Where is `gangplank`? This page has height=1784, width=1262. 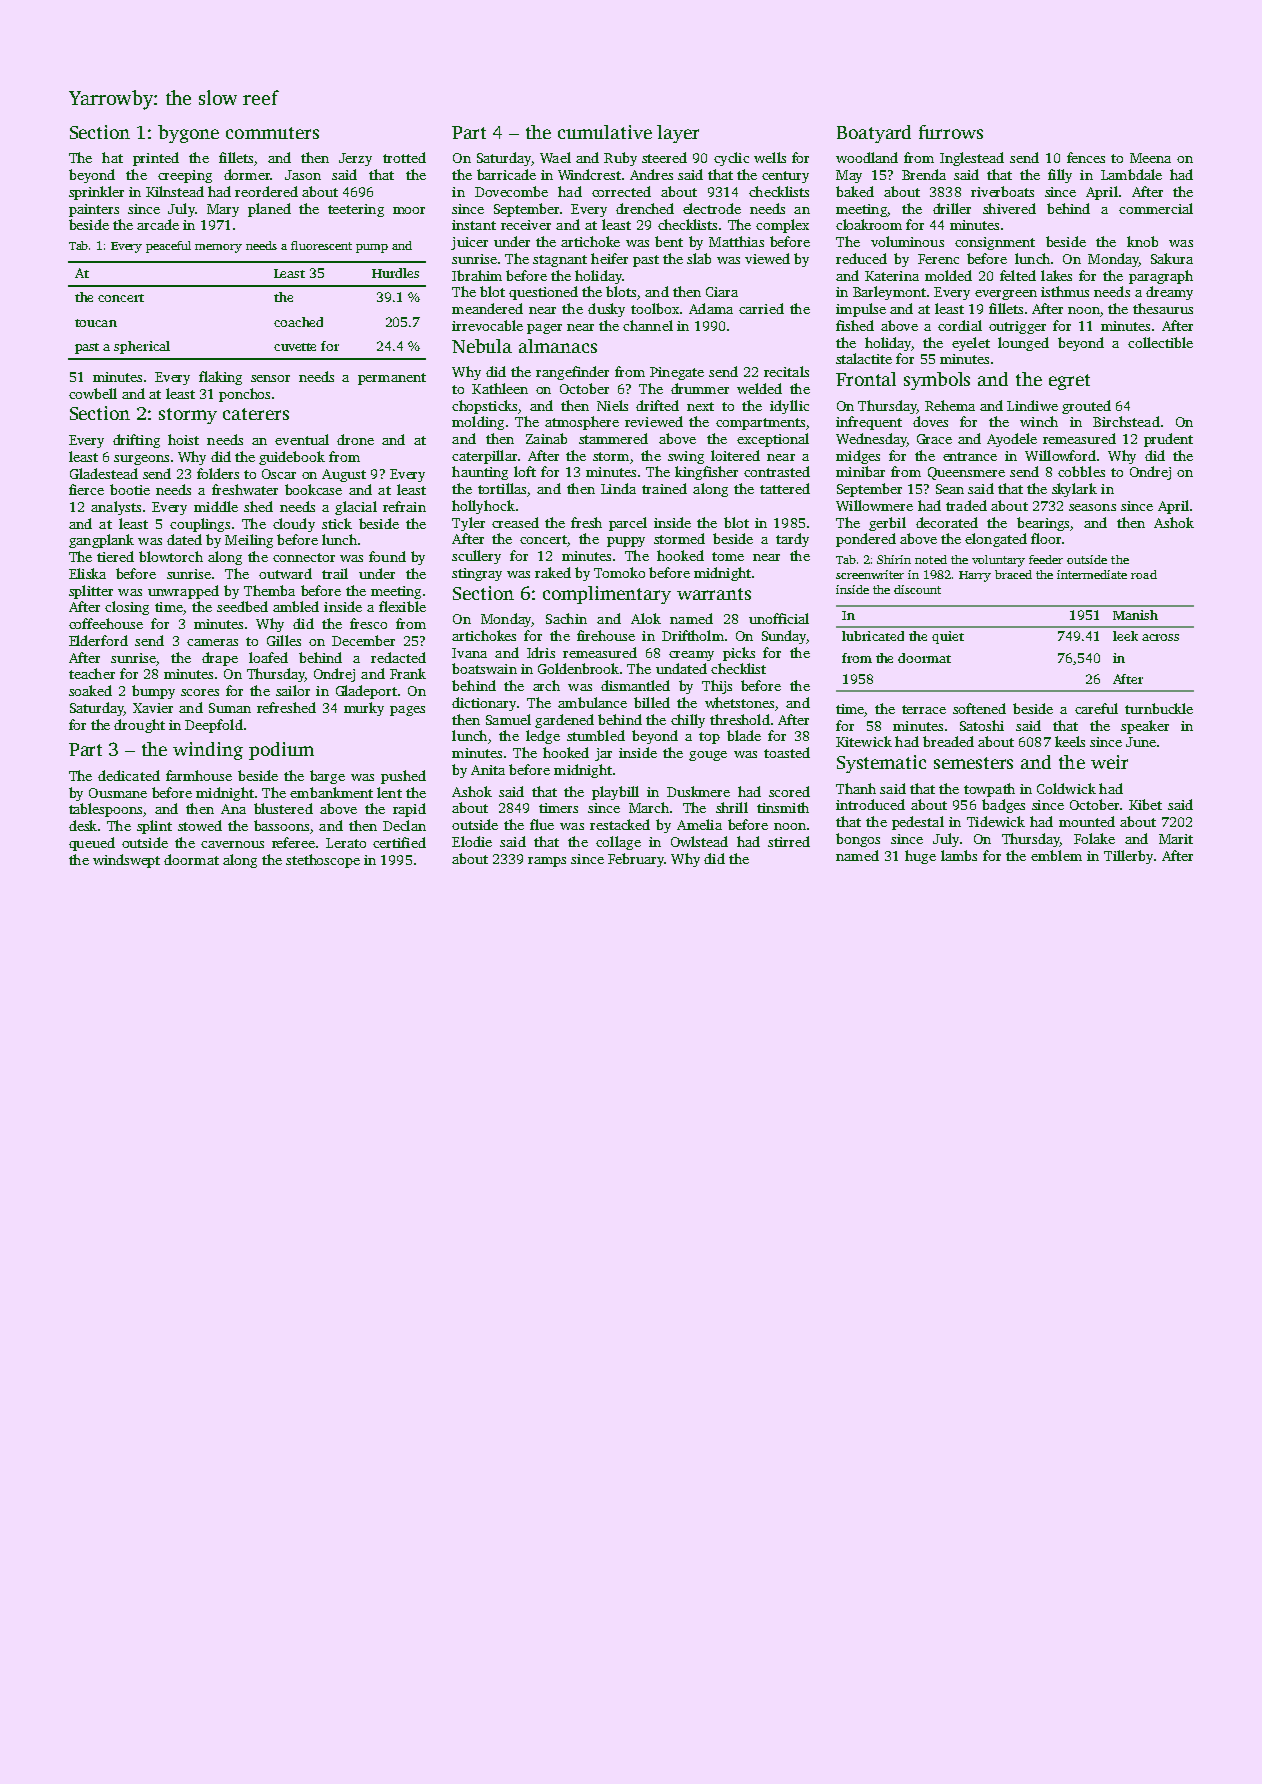 gangplank is located at coordinates (101, 541).
